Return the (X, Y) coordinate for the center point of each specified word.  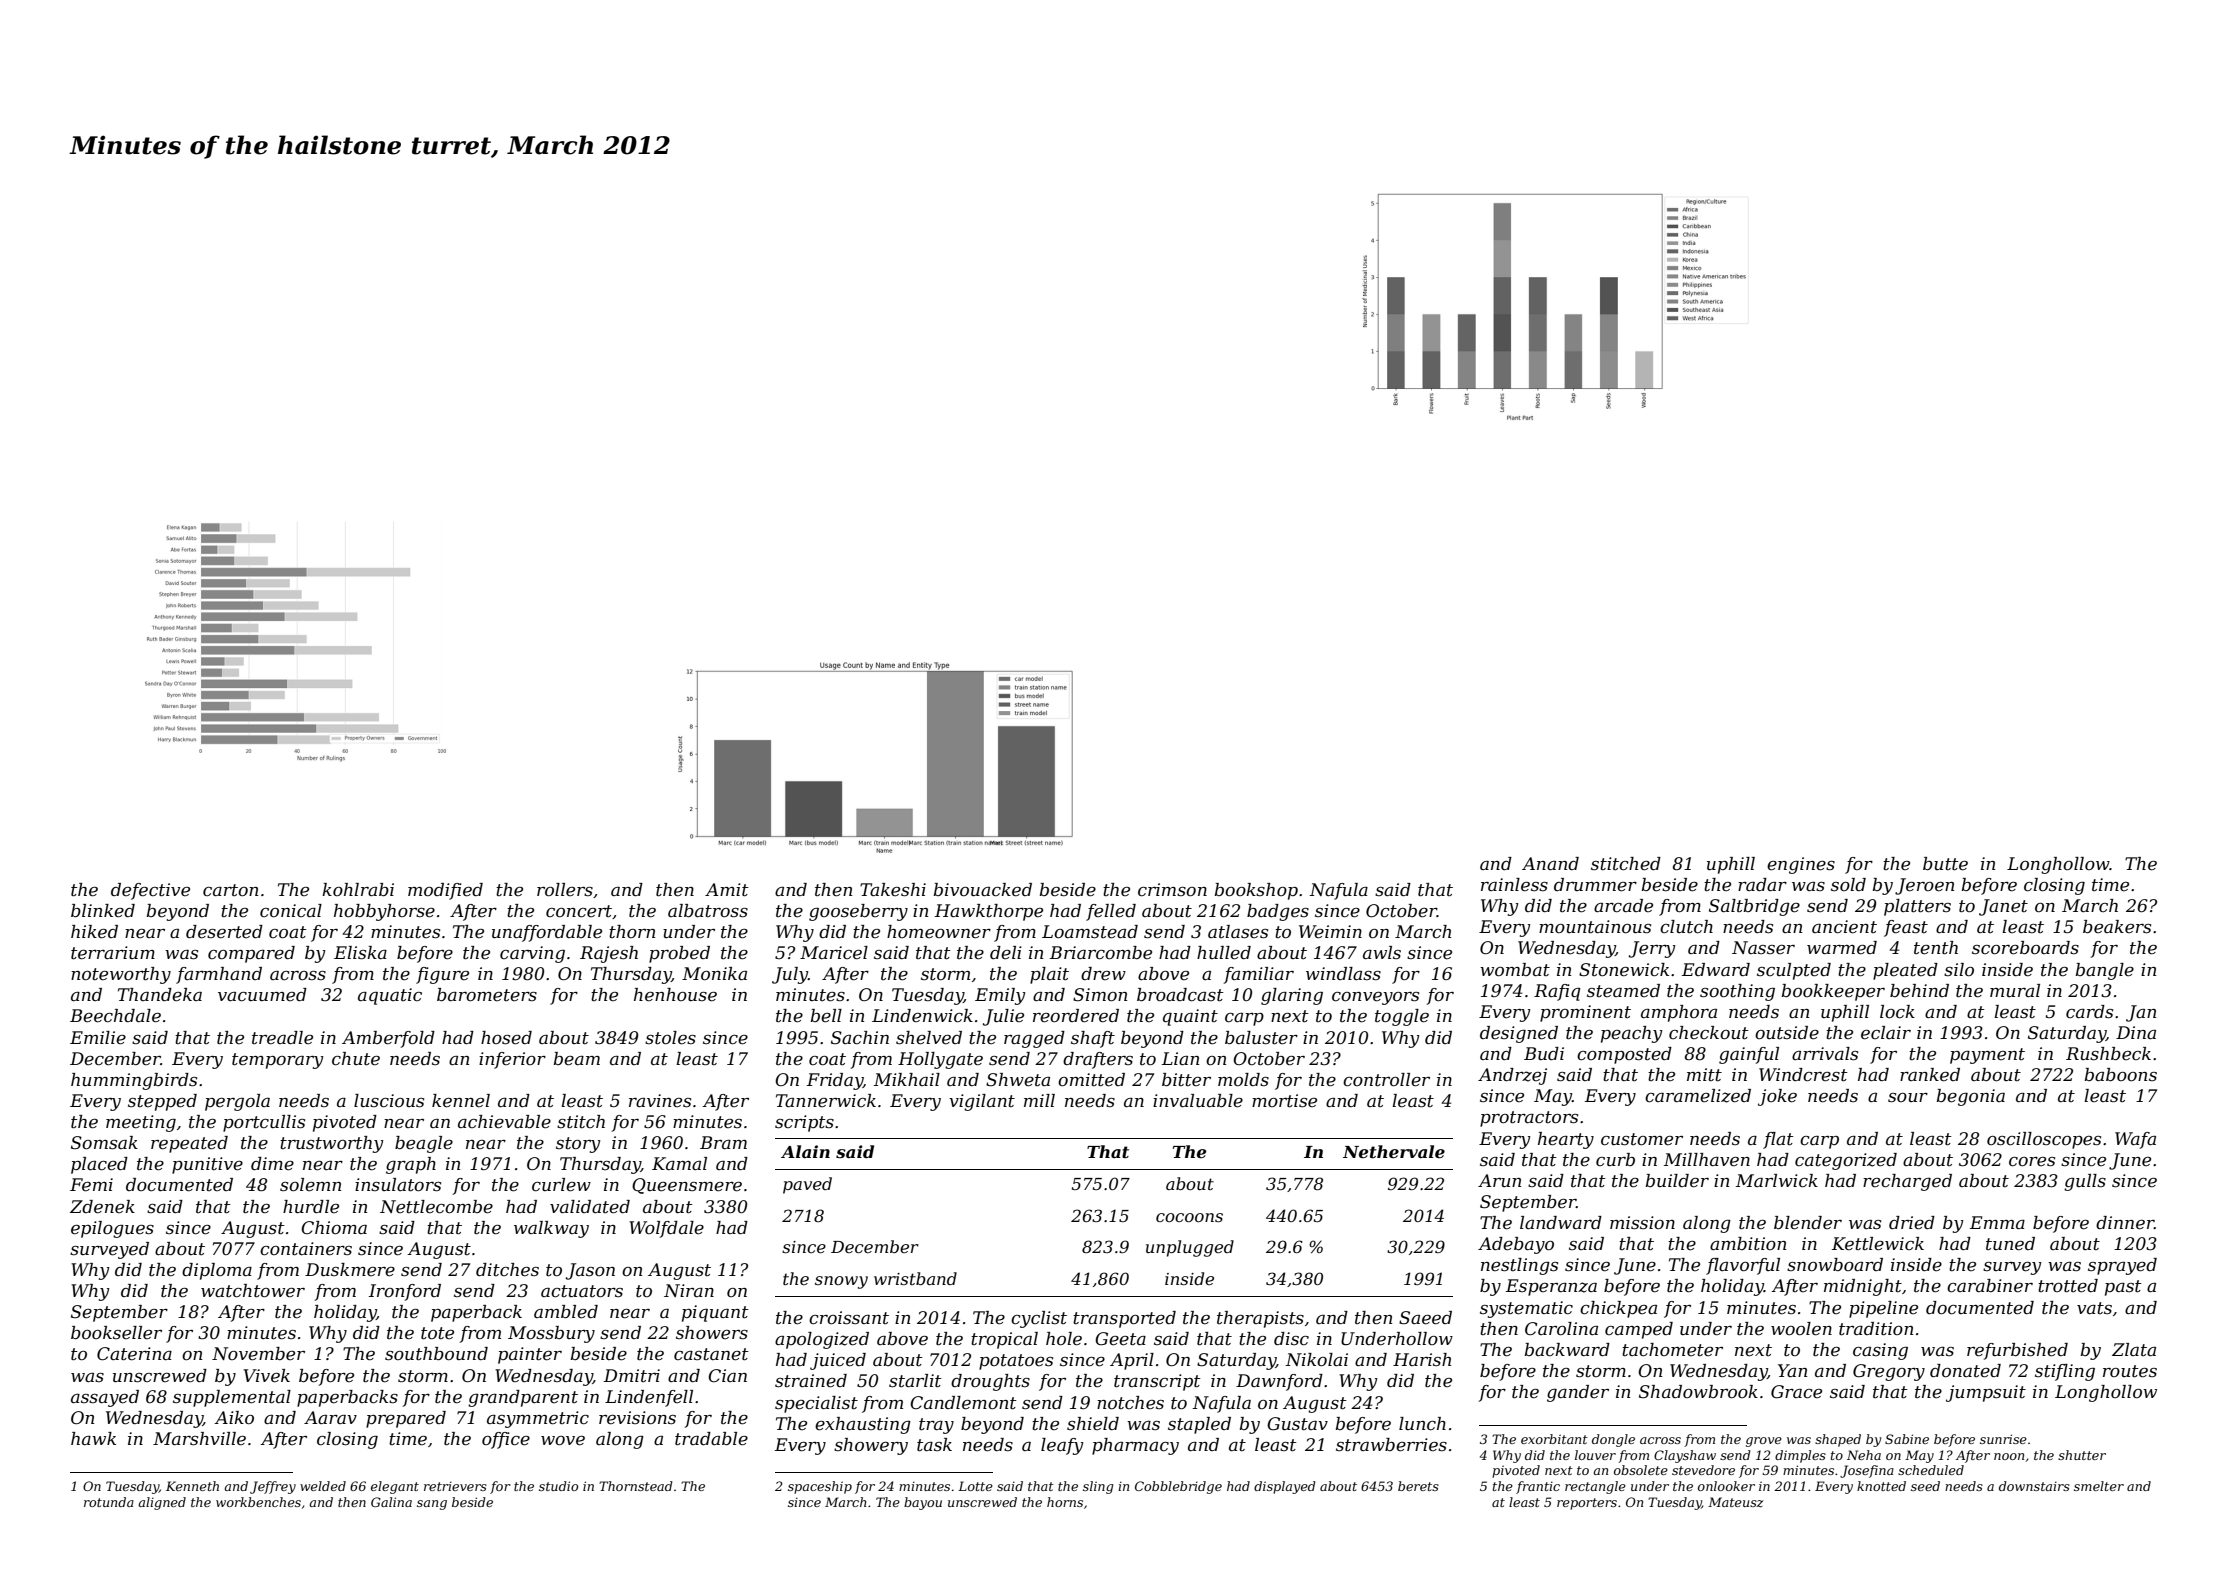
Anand (1550, 863)
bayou (923, 1503)
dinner (2125, 1223)
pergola (237, 1102)
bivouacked (983, 890)
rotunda (109, 1502)
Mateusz (1736, 1502)
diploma (217, 1271)
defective (150, 891)
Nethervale (1394, 1151)
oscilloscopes (2044, 1140)
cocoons (1189, 1217)
